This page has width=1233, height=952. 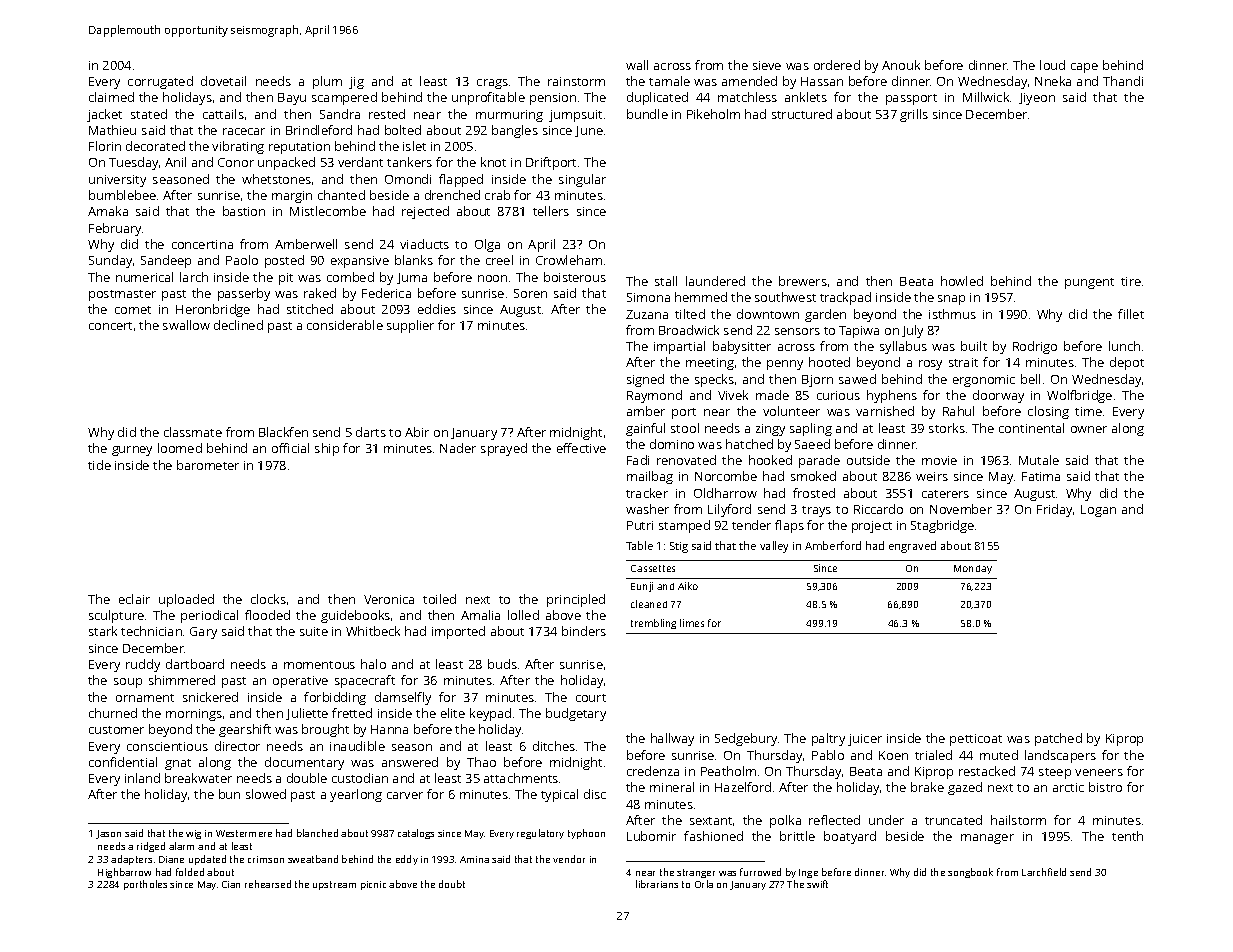 What do you see at coordinates (142, 778) in the page?
I see `inland` at bounding box center [142, 778].
